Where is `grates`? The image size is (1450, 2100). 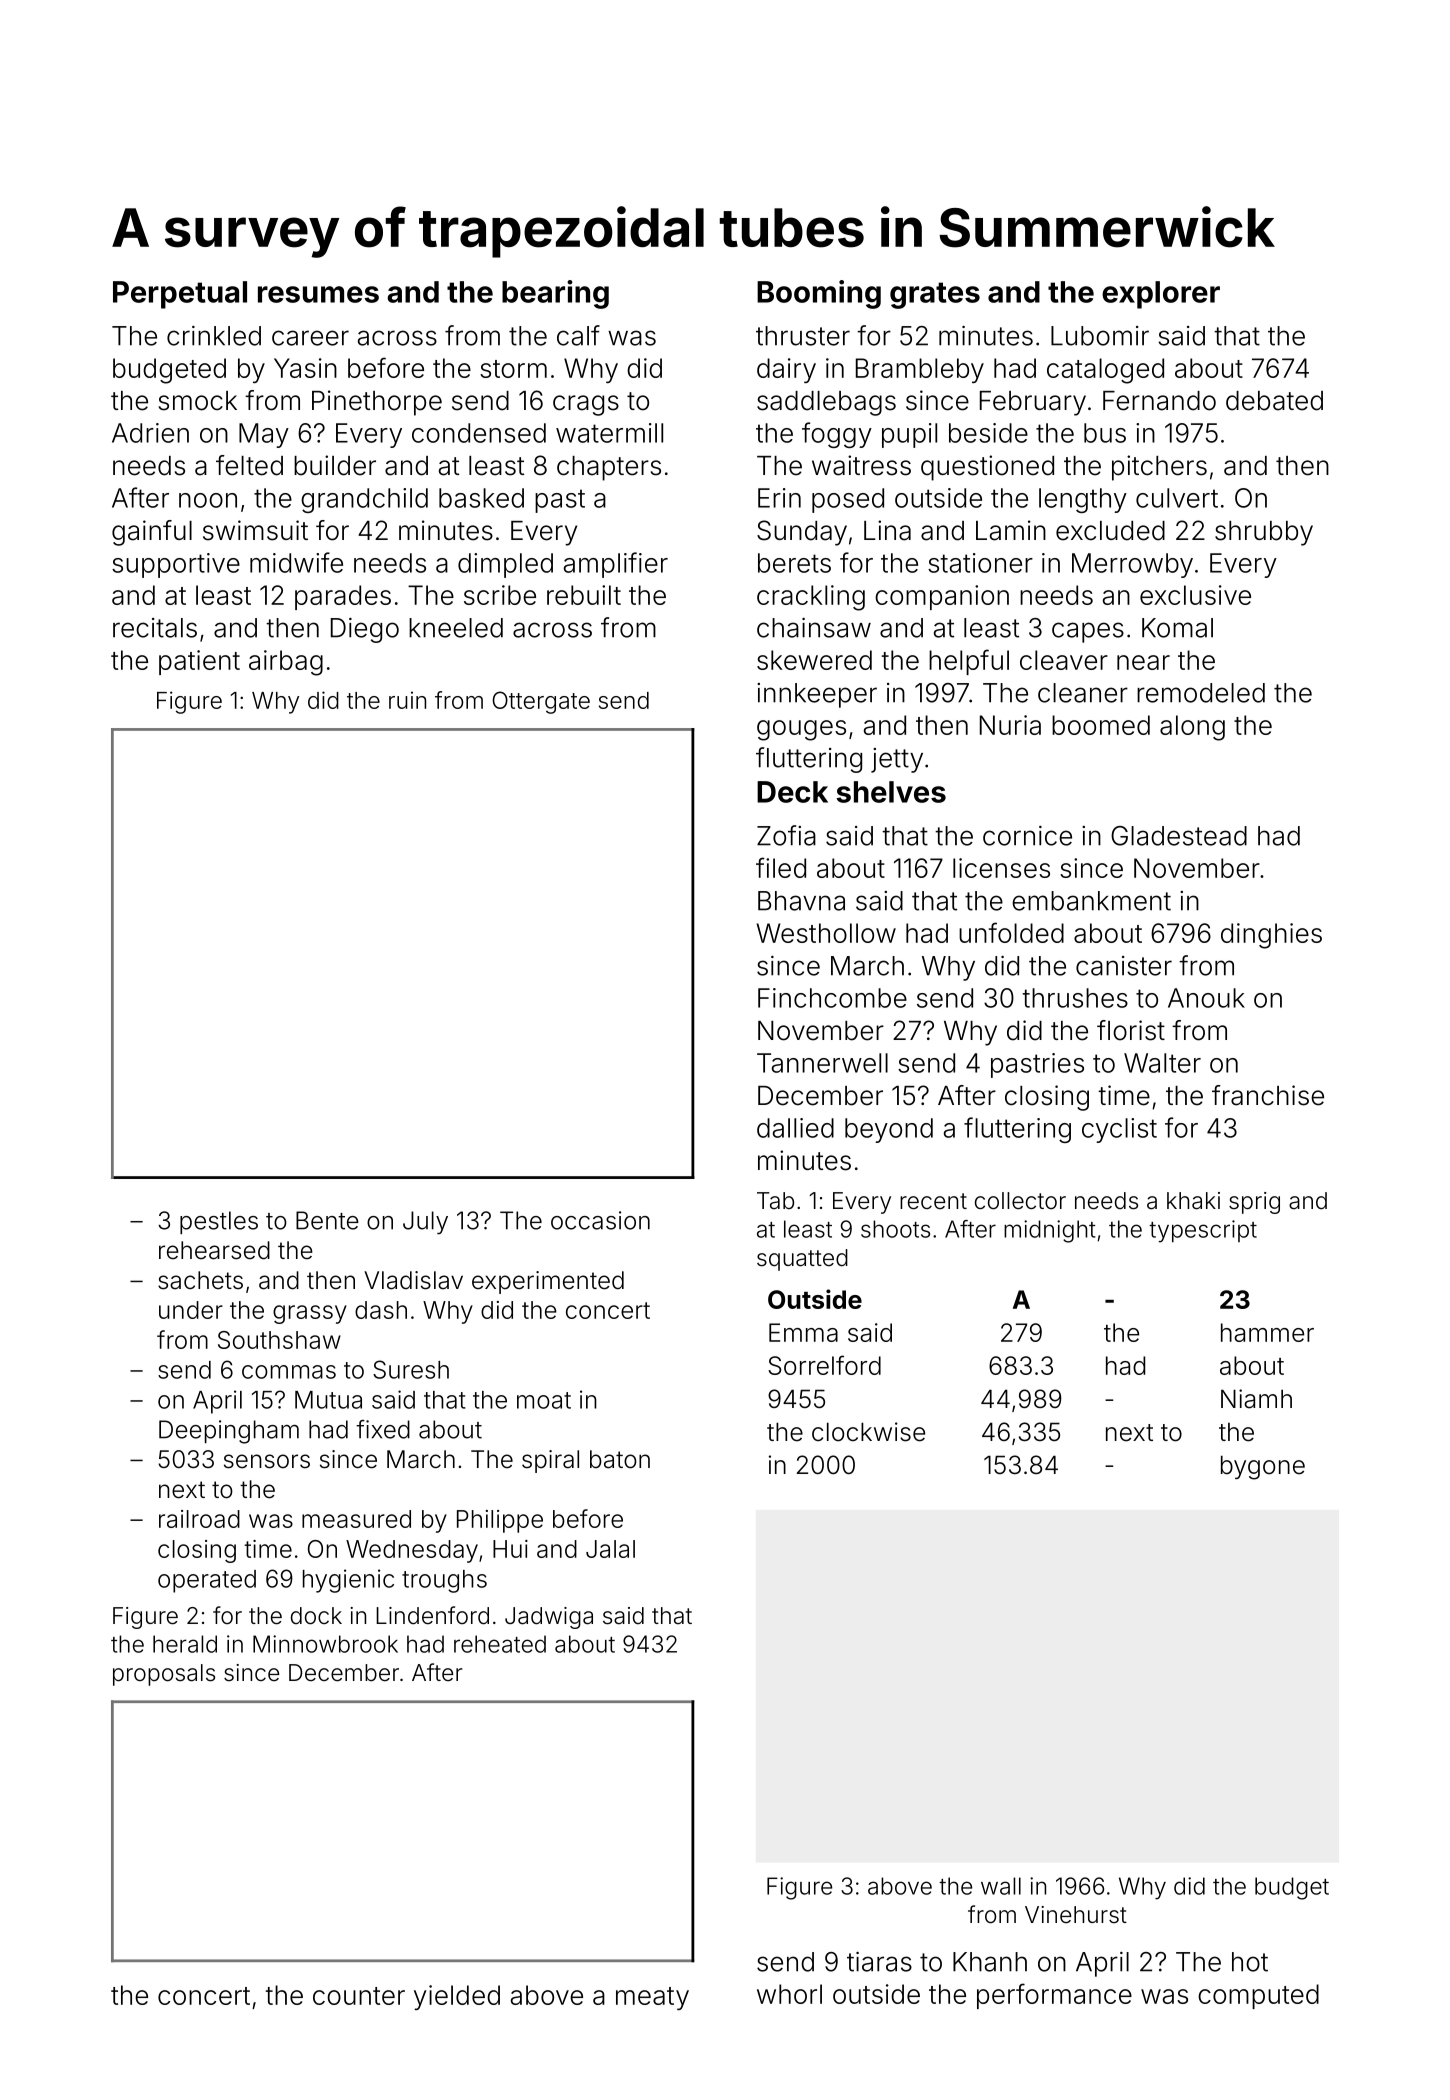 grates is located at coordinates (935, 295).
